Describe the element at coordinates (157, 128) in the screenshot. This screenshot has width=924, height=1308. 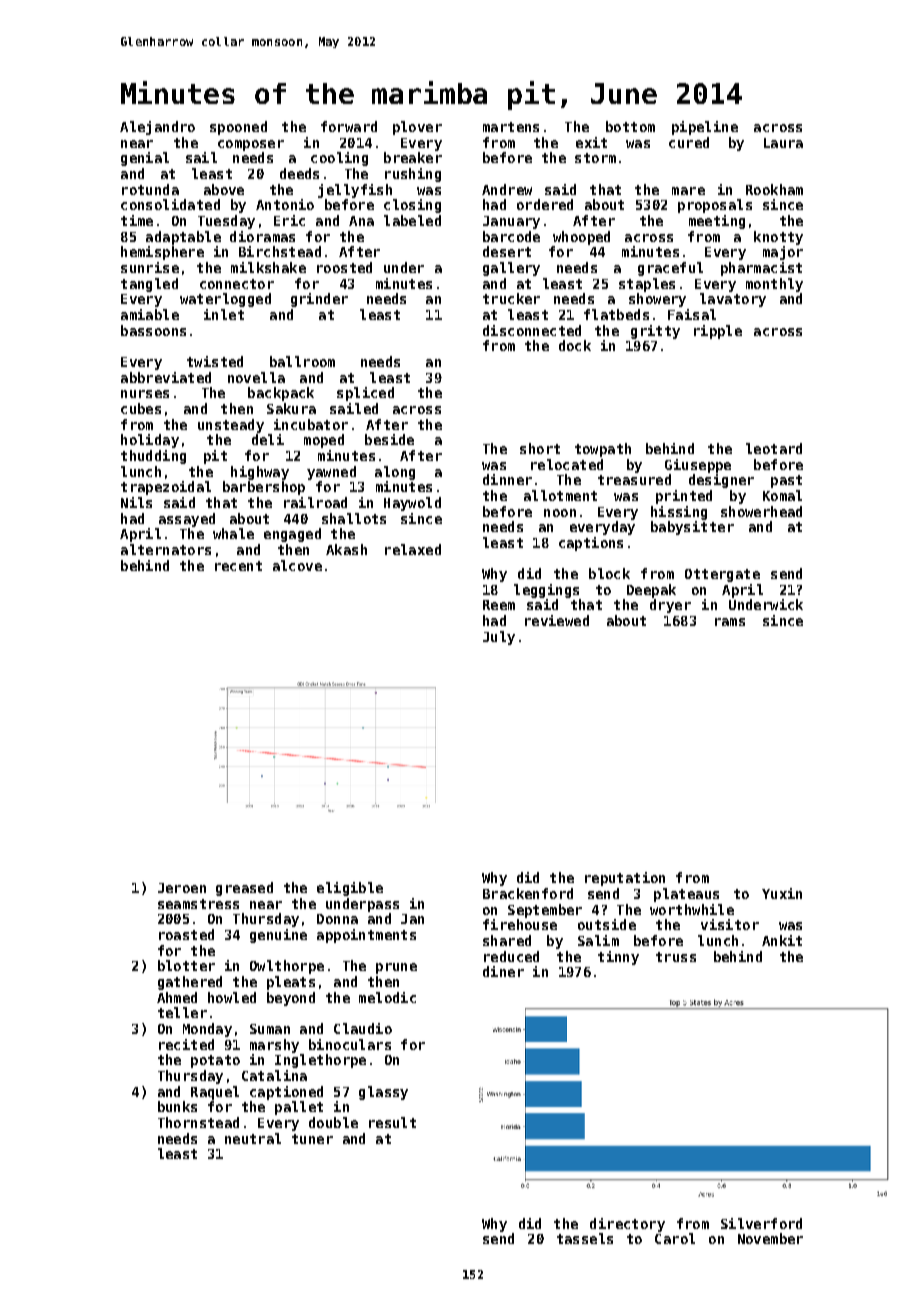
I see `Alejandro` at that location.
